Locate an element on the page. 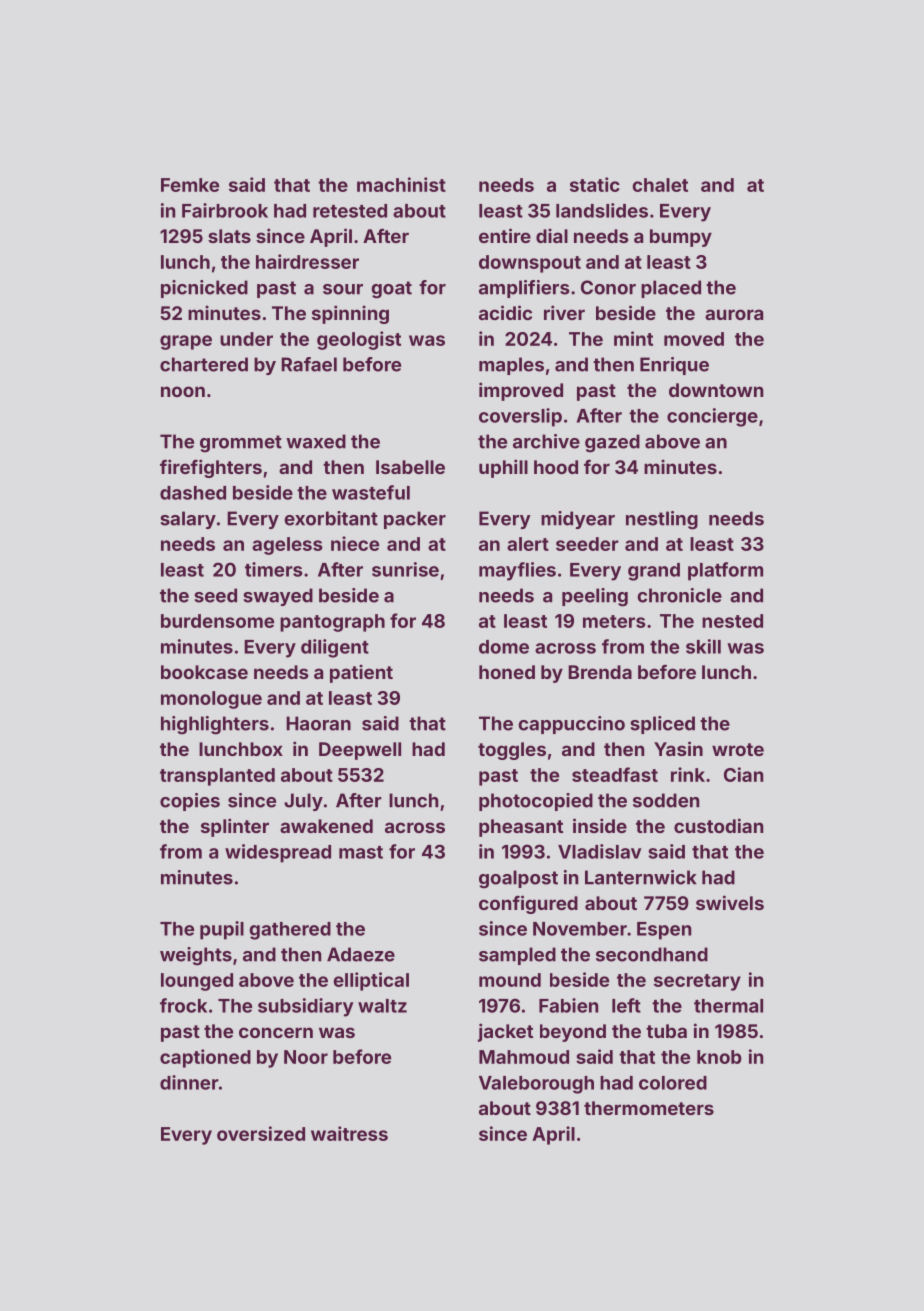  uphill is located at coordinates (503, 468).
